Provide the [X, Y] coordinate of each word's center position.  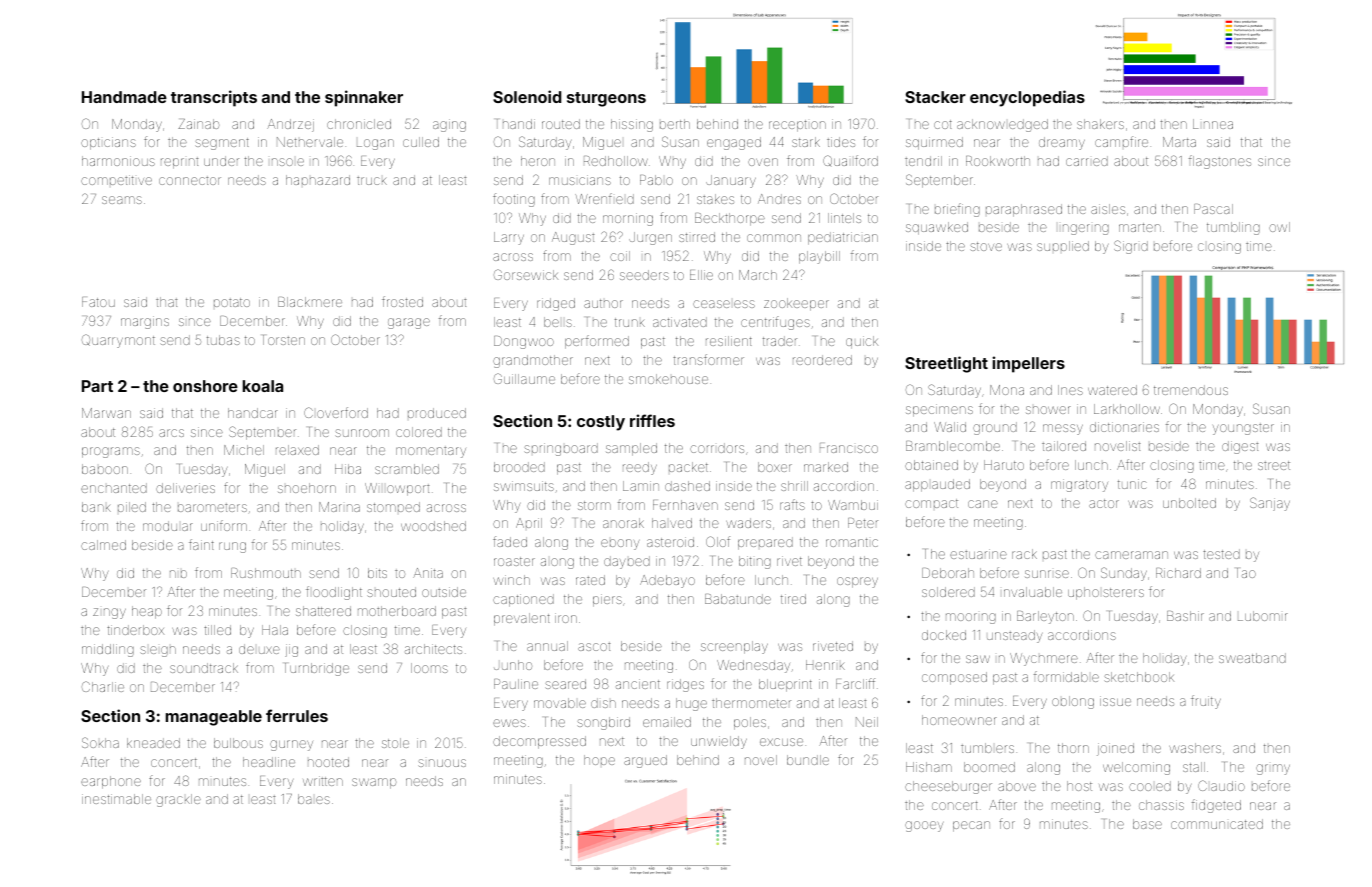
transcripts [214, 98]
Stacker [935, 97]
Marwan [106, 413]
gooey [924, 826]
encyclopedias [1027, 98]
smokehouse [668, 379]
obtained [931, 465]
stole [395, 743]
